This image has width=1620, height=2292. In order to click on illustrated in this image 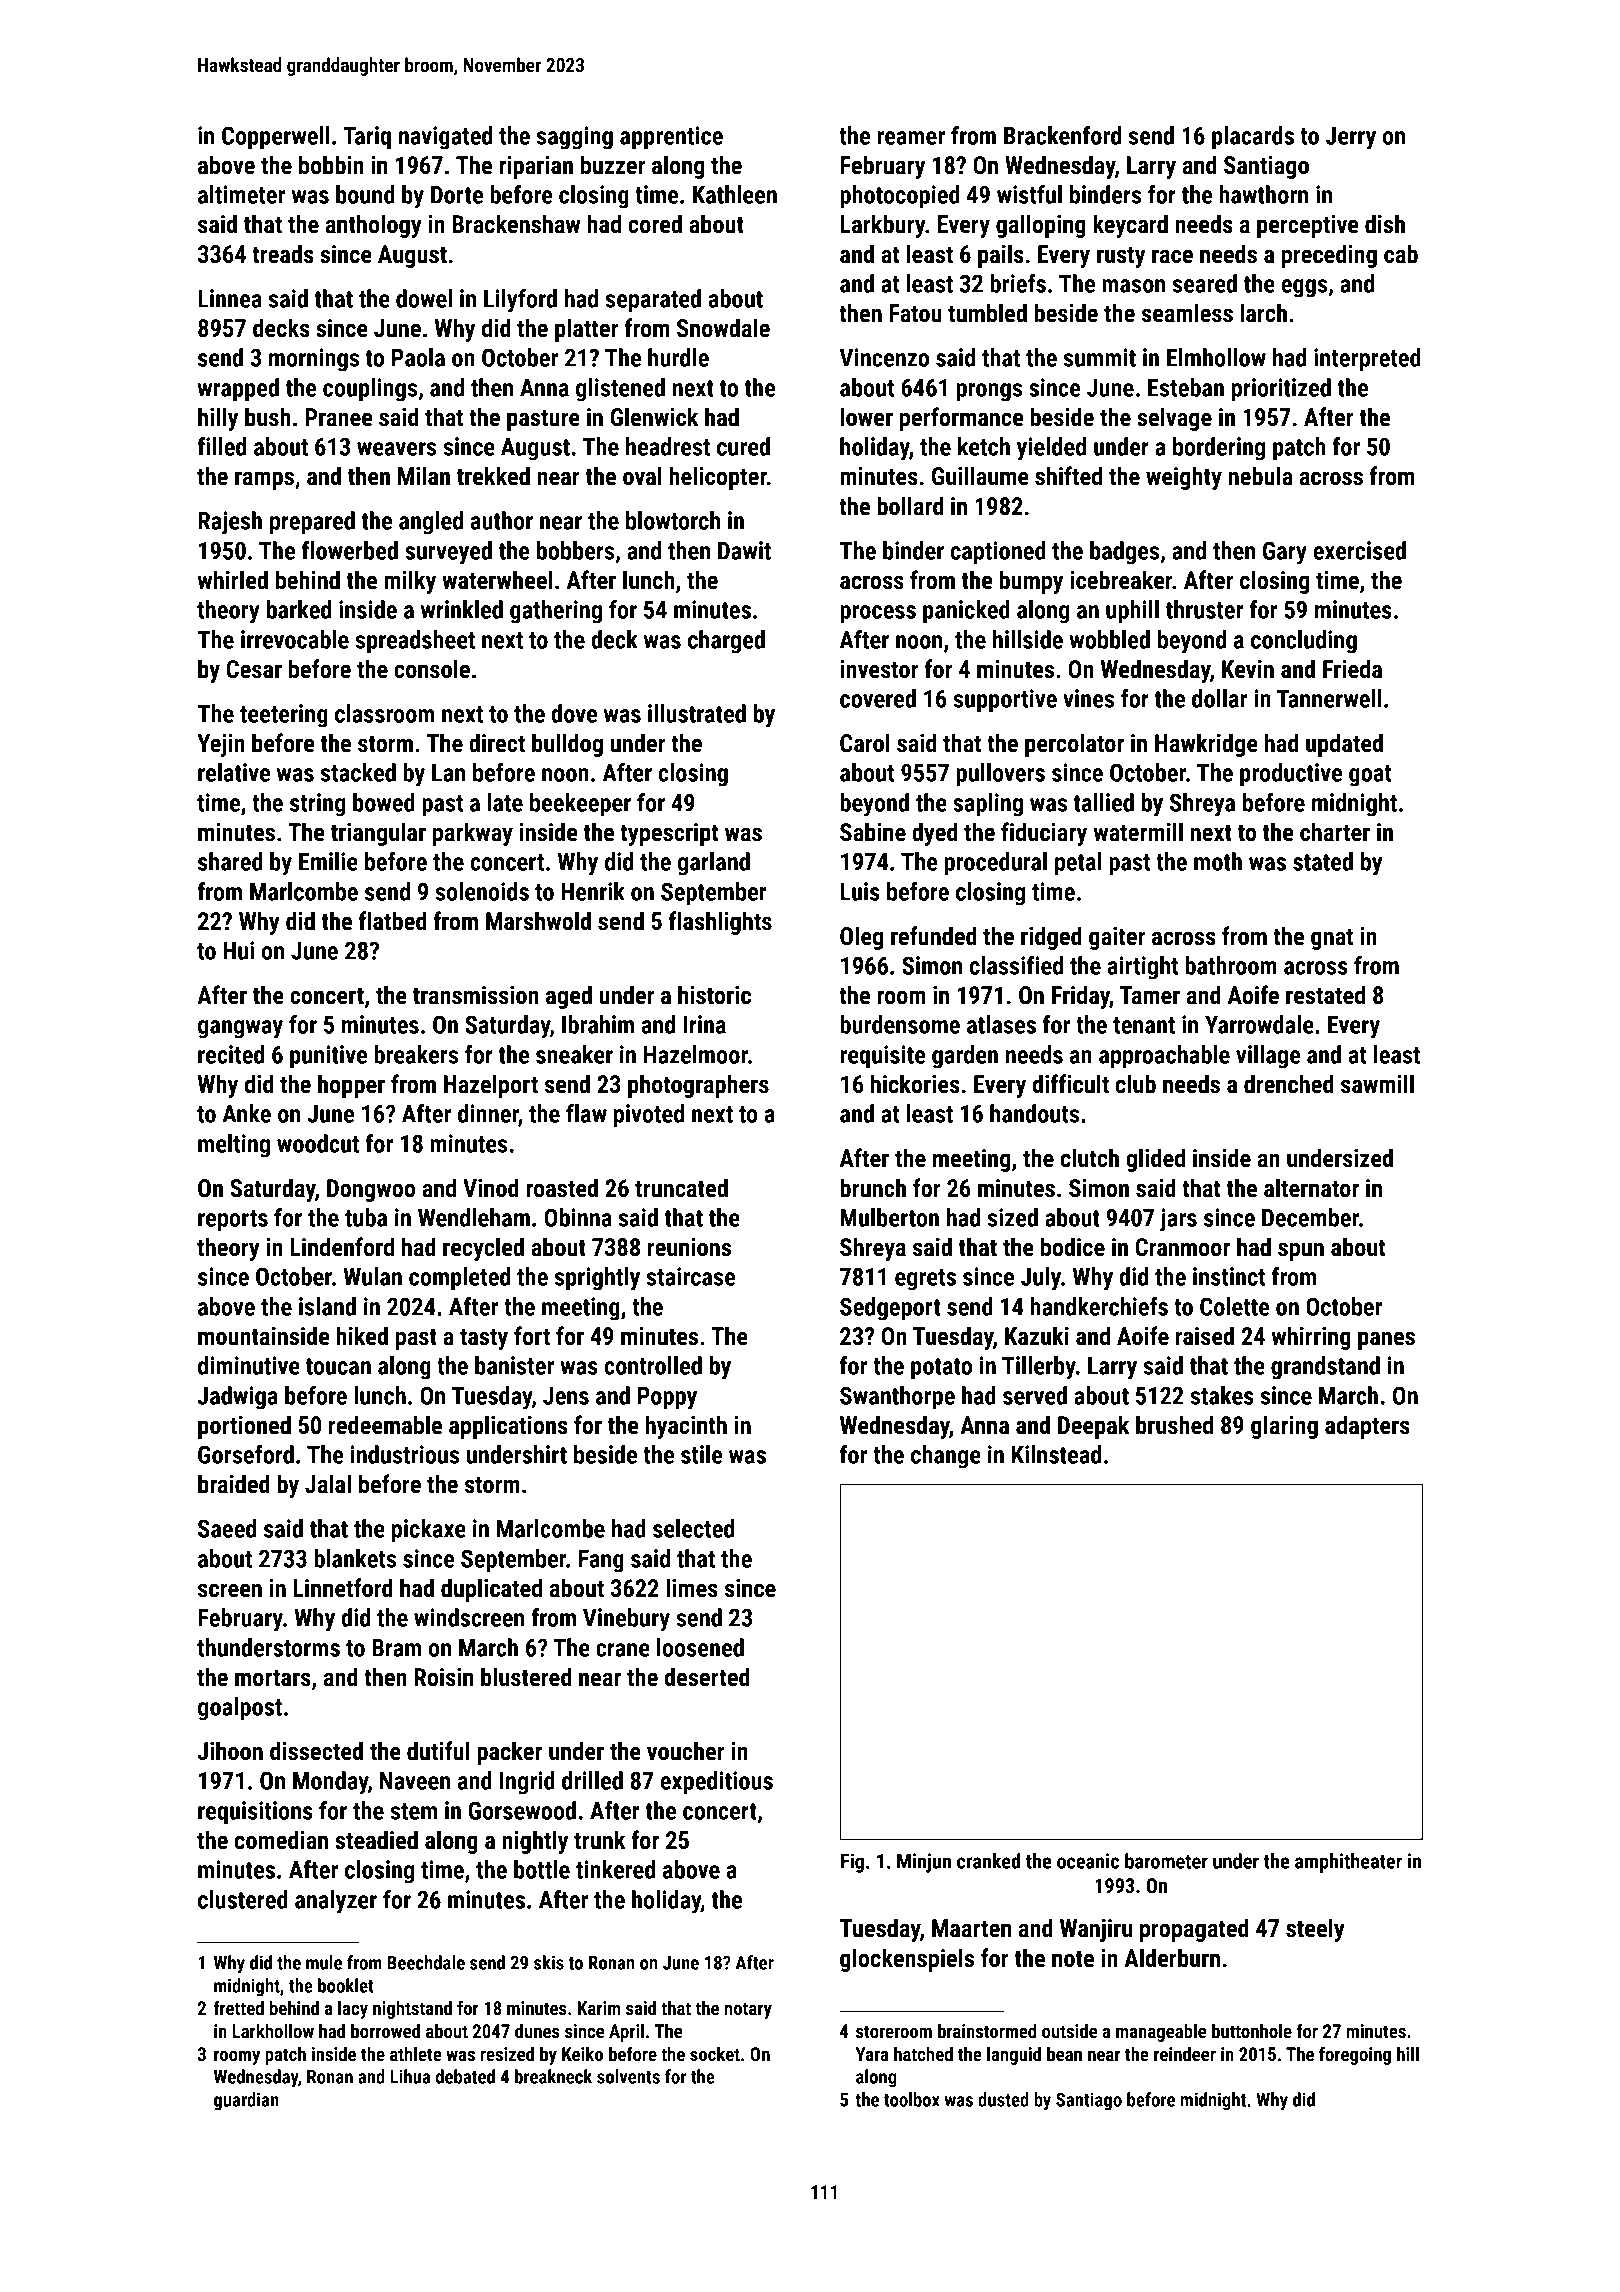, I will do `click(697, 713)`.
